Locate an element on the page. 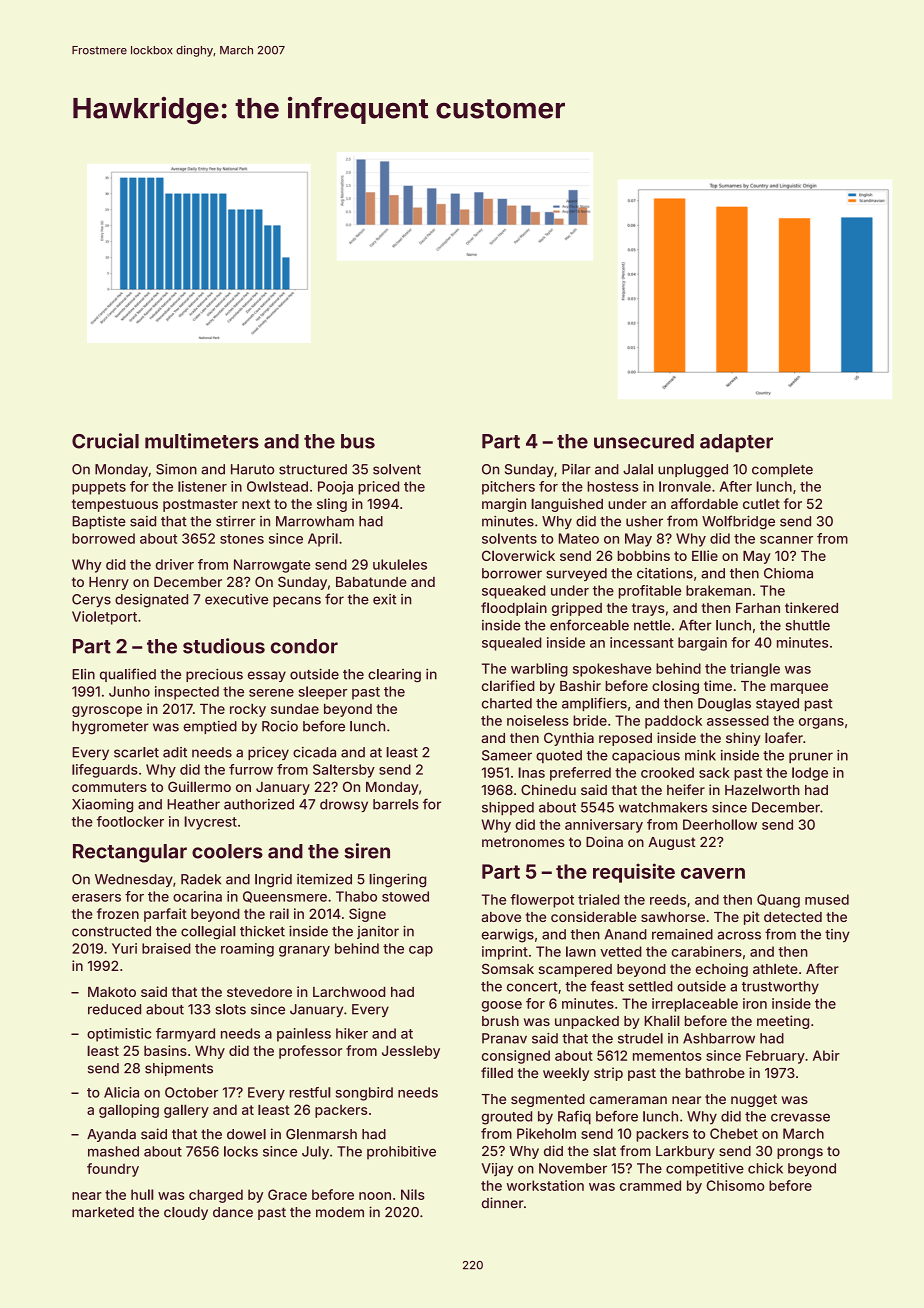 The width and height of the page is (924, 1308). qualified is located at coordinates (128, 675).
